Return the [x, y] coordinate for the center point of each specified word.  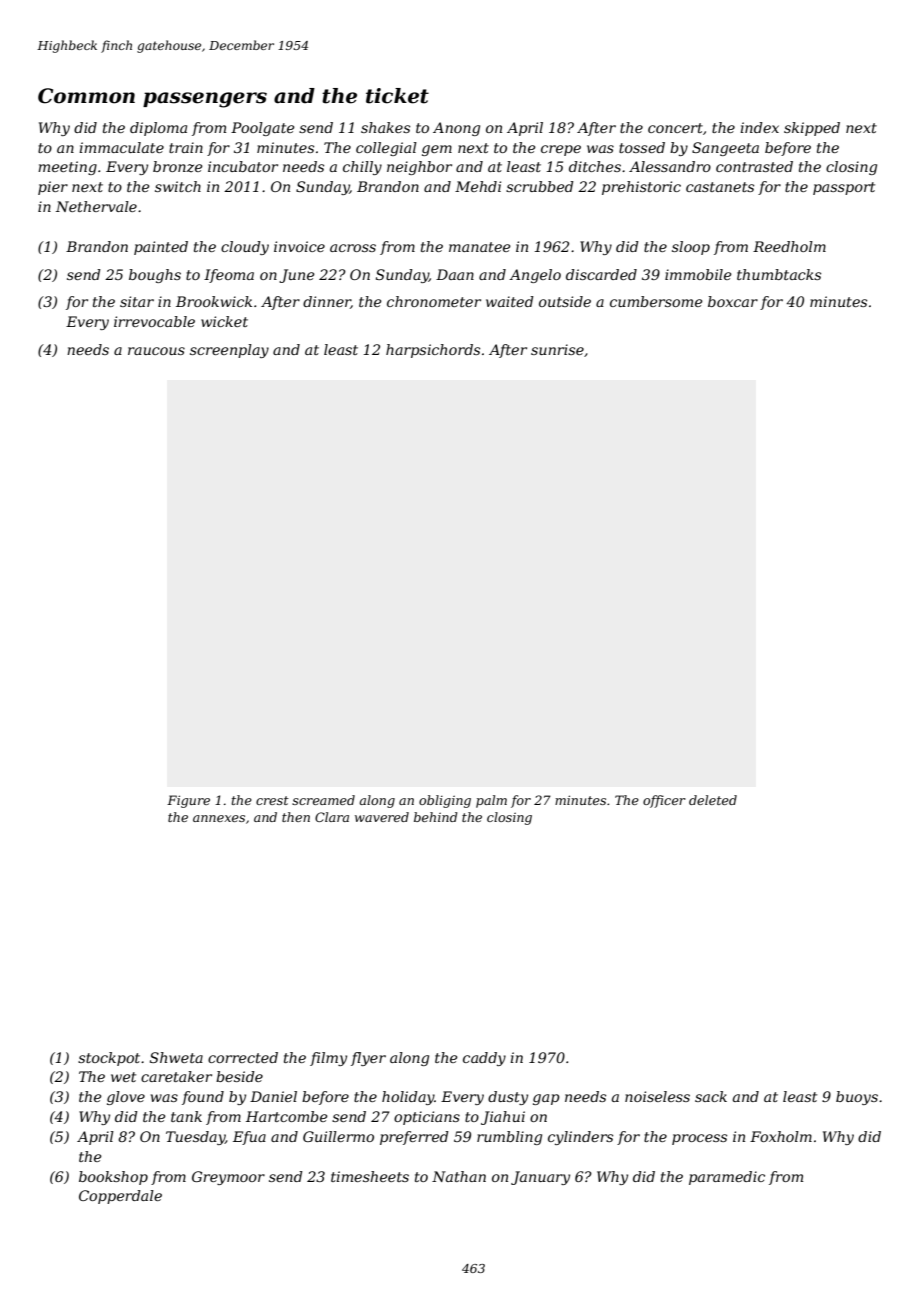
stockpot [109, 1059]
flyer [368, 1059]
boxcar [733, 301]
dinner [327, 302]
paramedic [727, 1178]
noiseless [657, 1096]
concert [675, 128]
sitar [137, 301]
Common [86, 96]
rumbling [509, 1138]
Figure [188, 801]
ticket [397, 96]
